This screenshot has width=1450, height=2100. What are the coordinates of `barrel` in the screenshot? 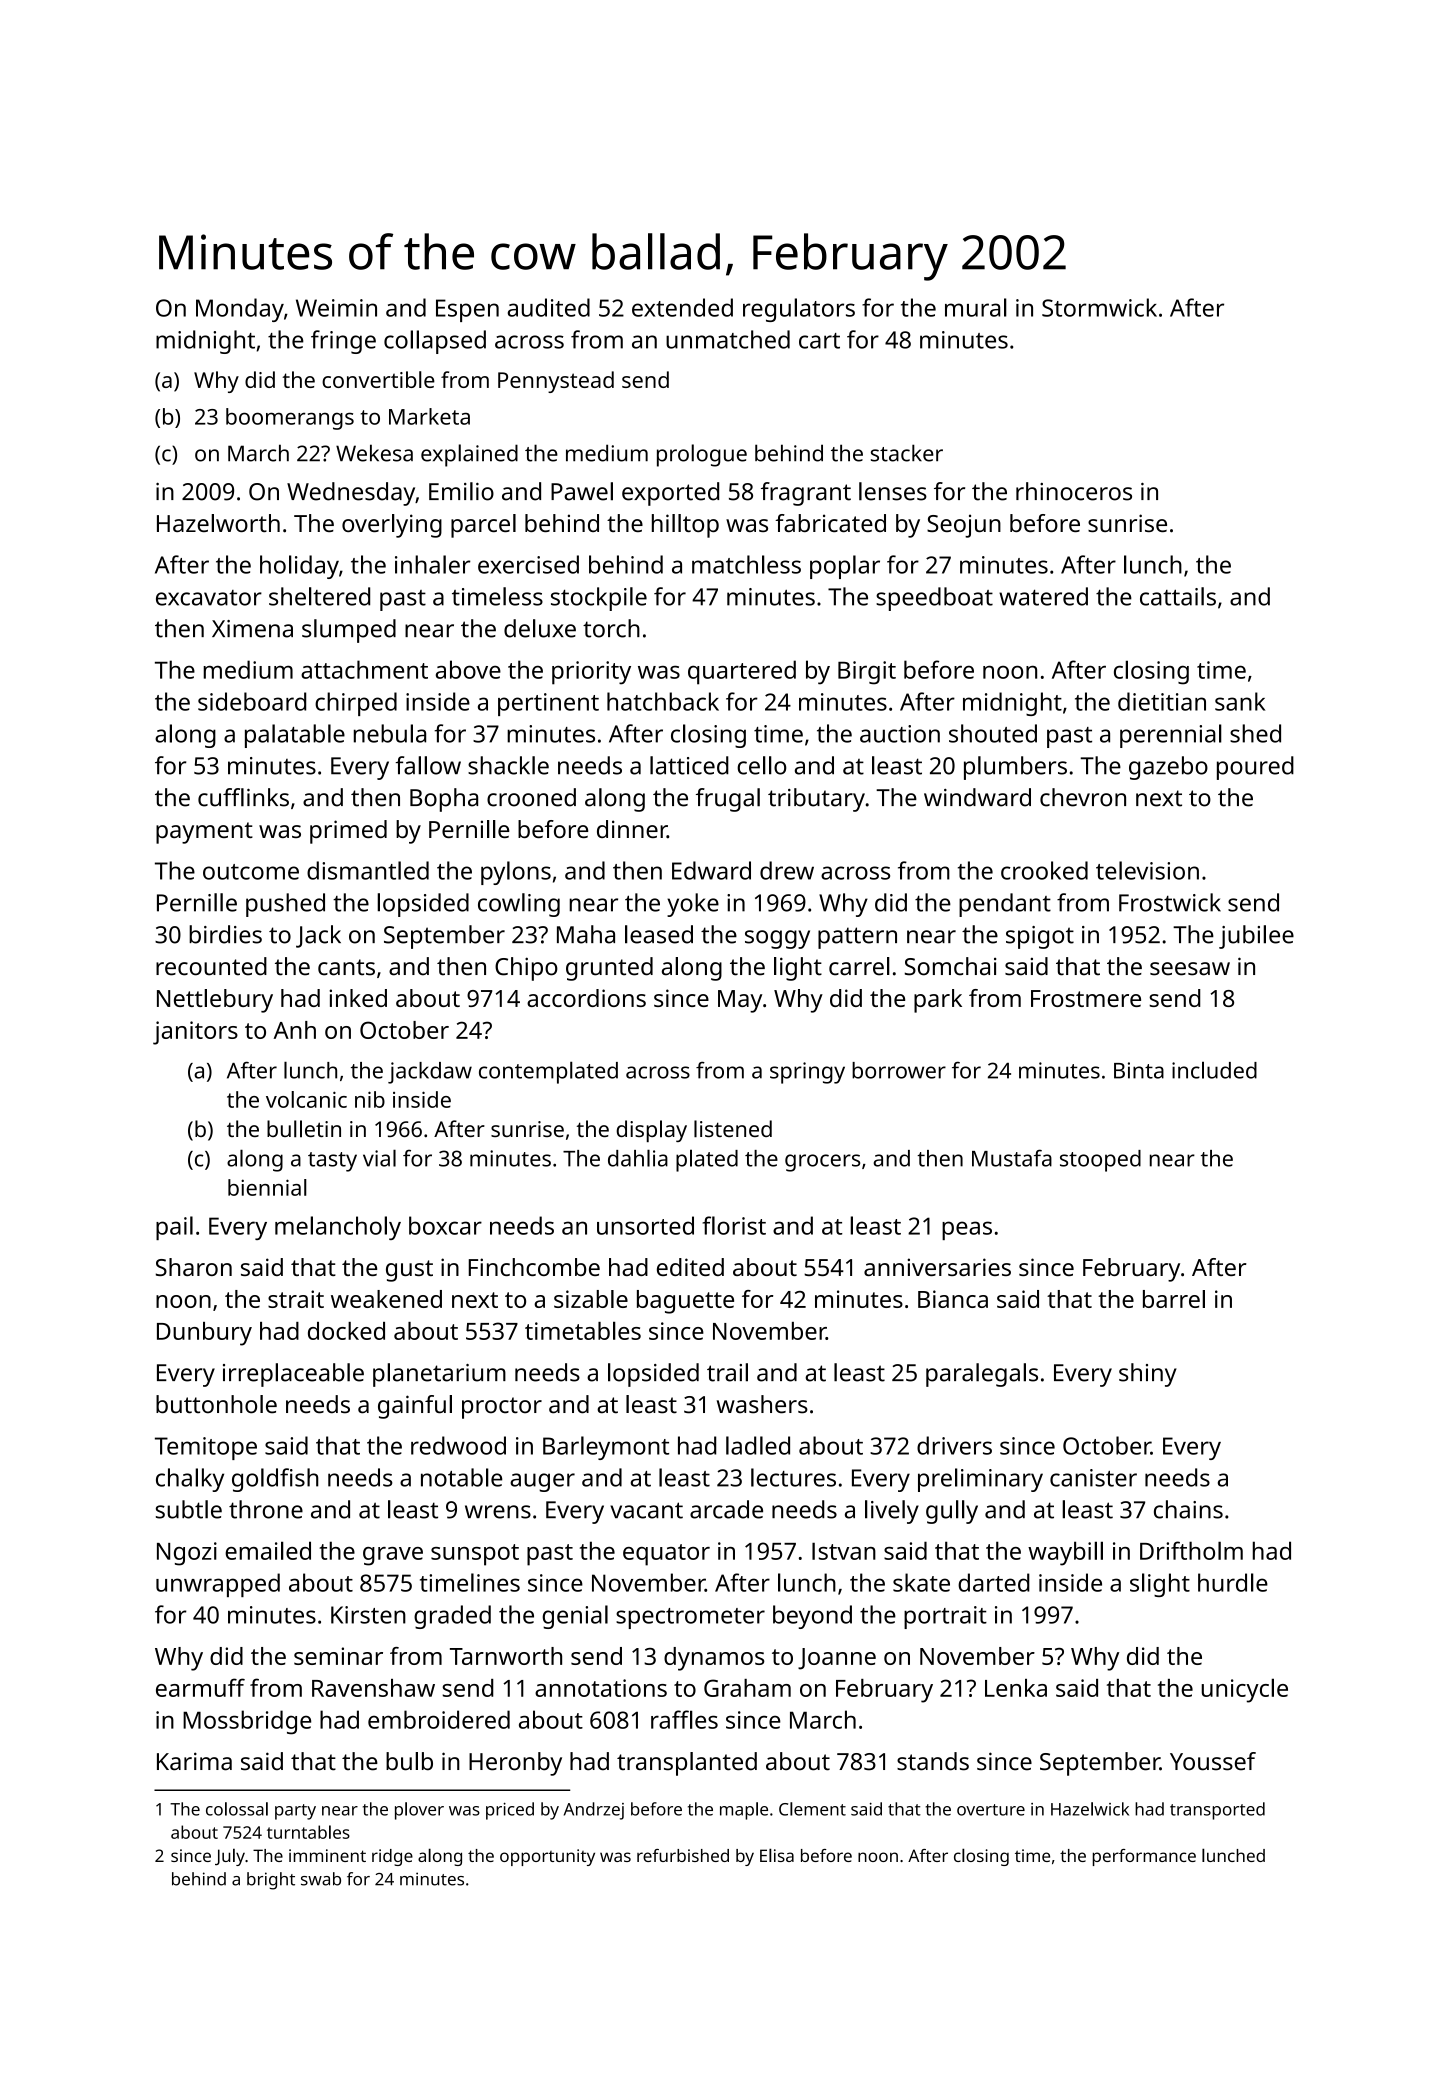 It's located at (1174, 1299).
